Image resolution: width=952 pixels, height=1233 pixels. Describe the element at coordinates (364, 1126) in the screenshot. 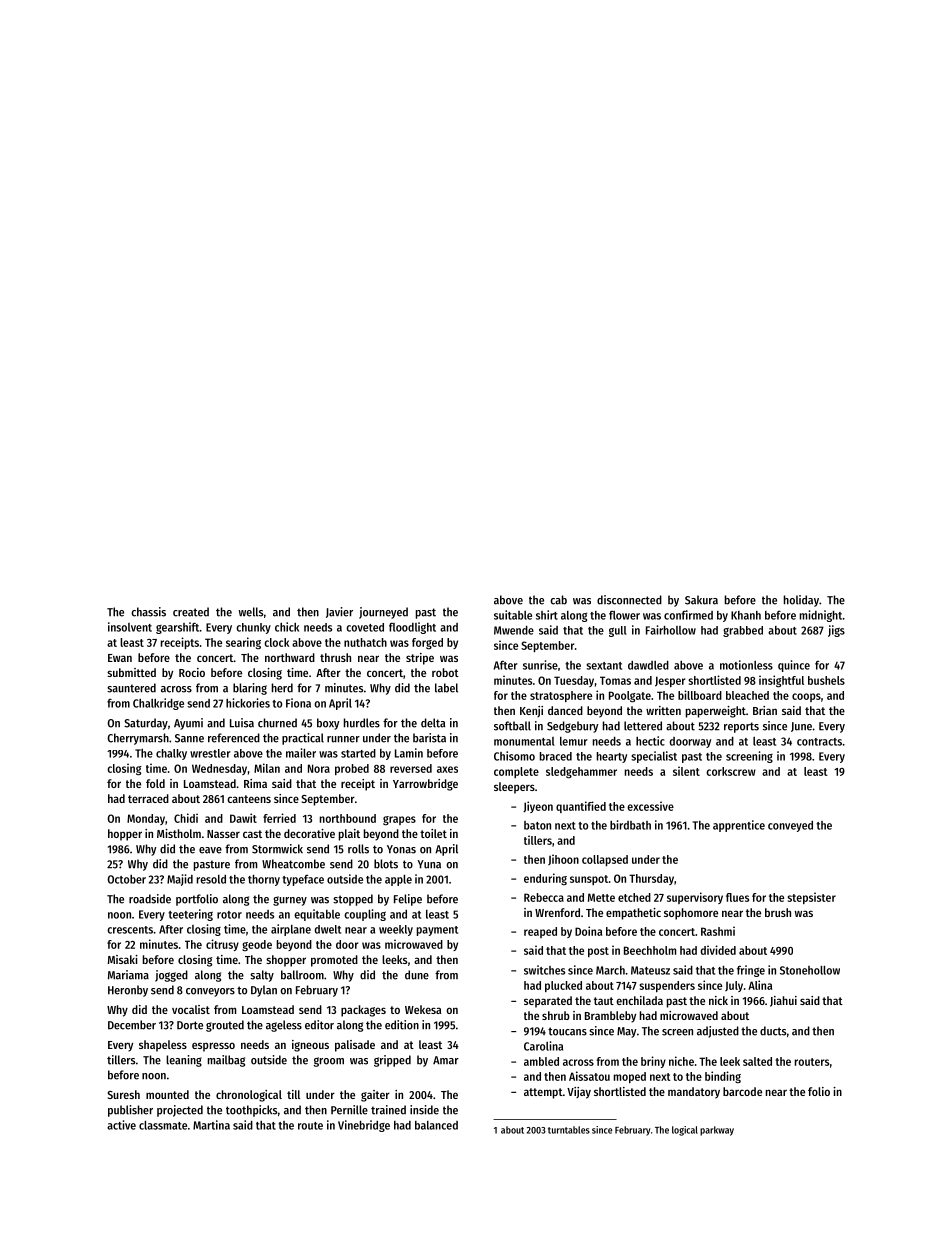

I see `Vinebridge` at that location.
